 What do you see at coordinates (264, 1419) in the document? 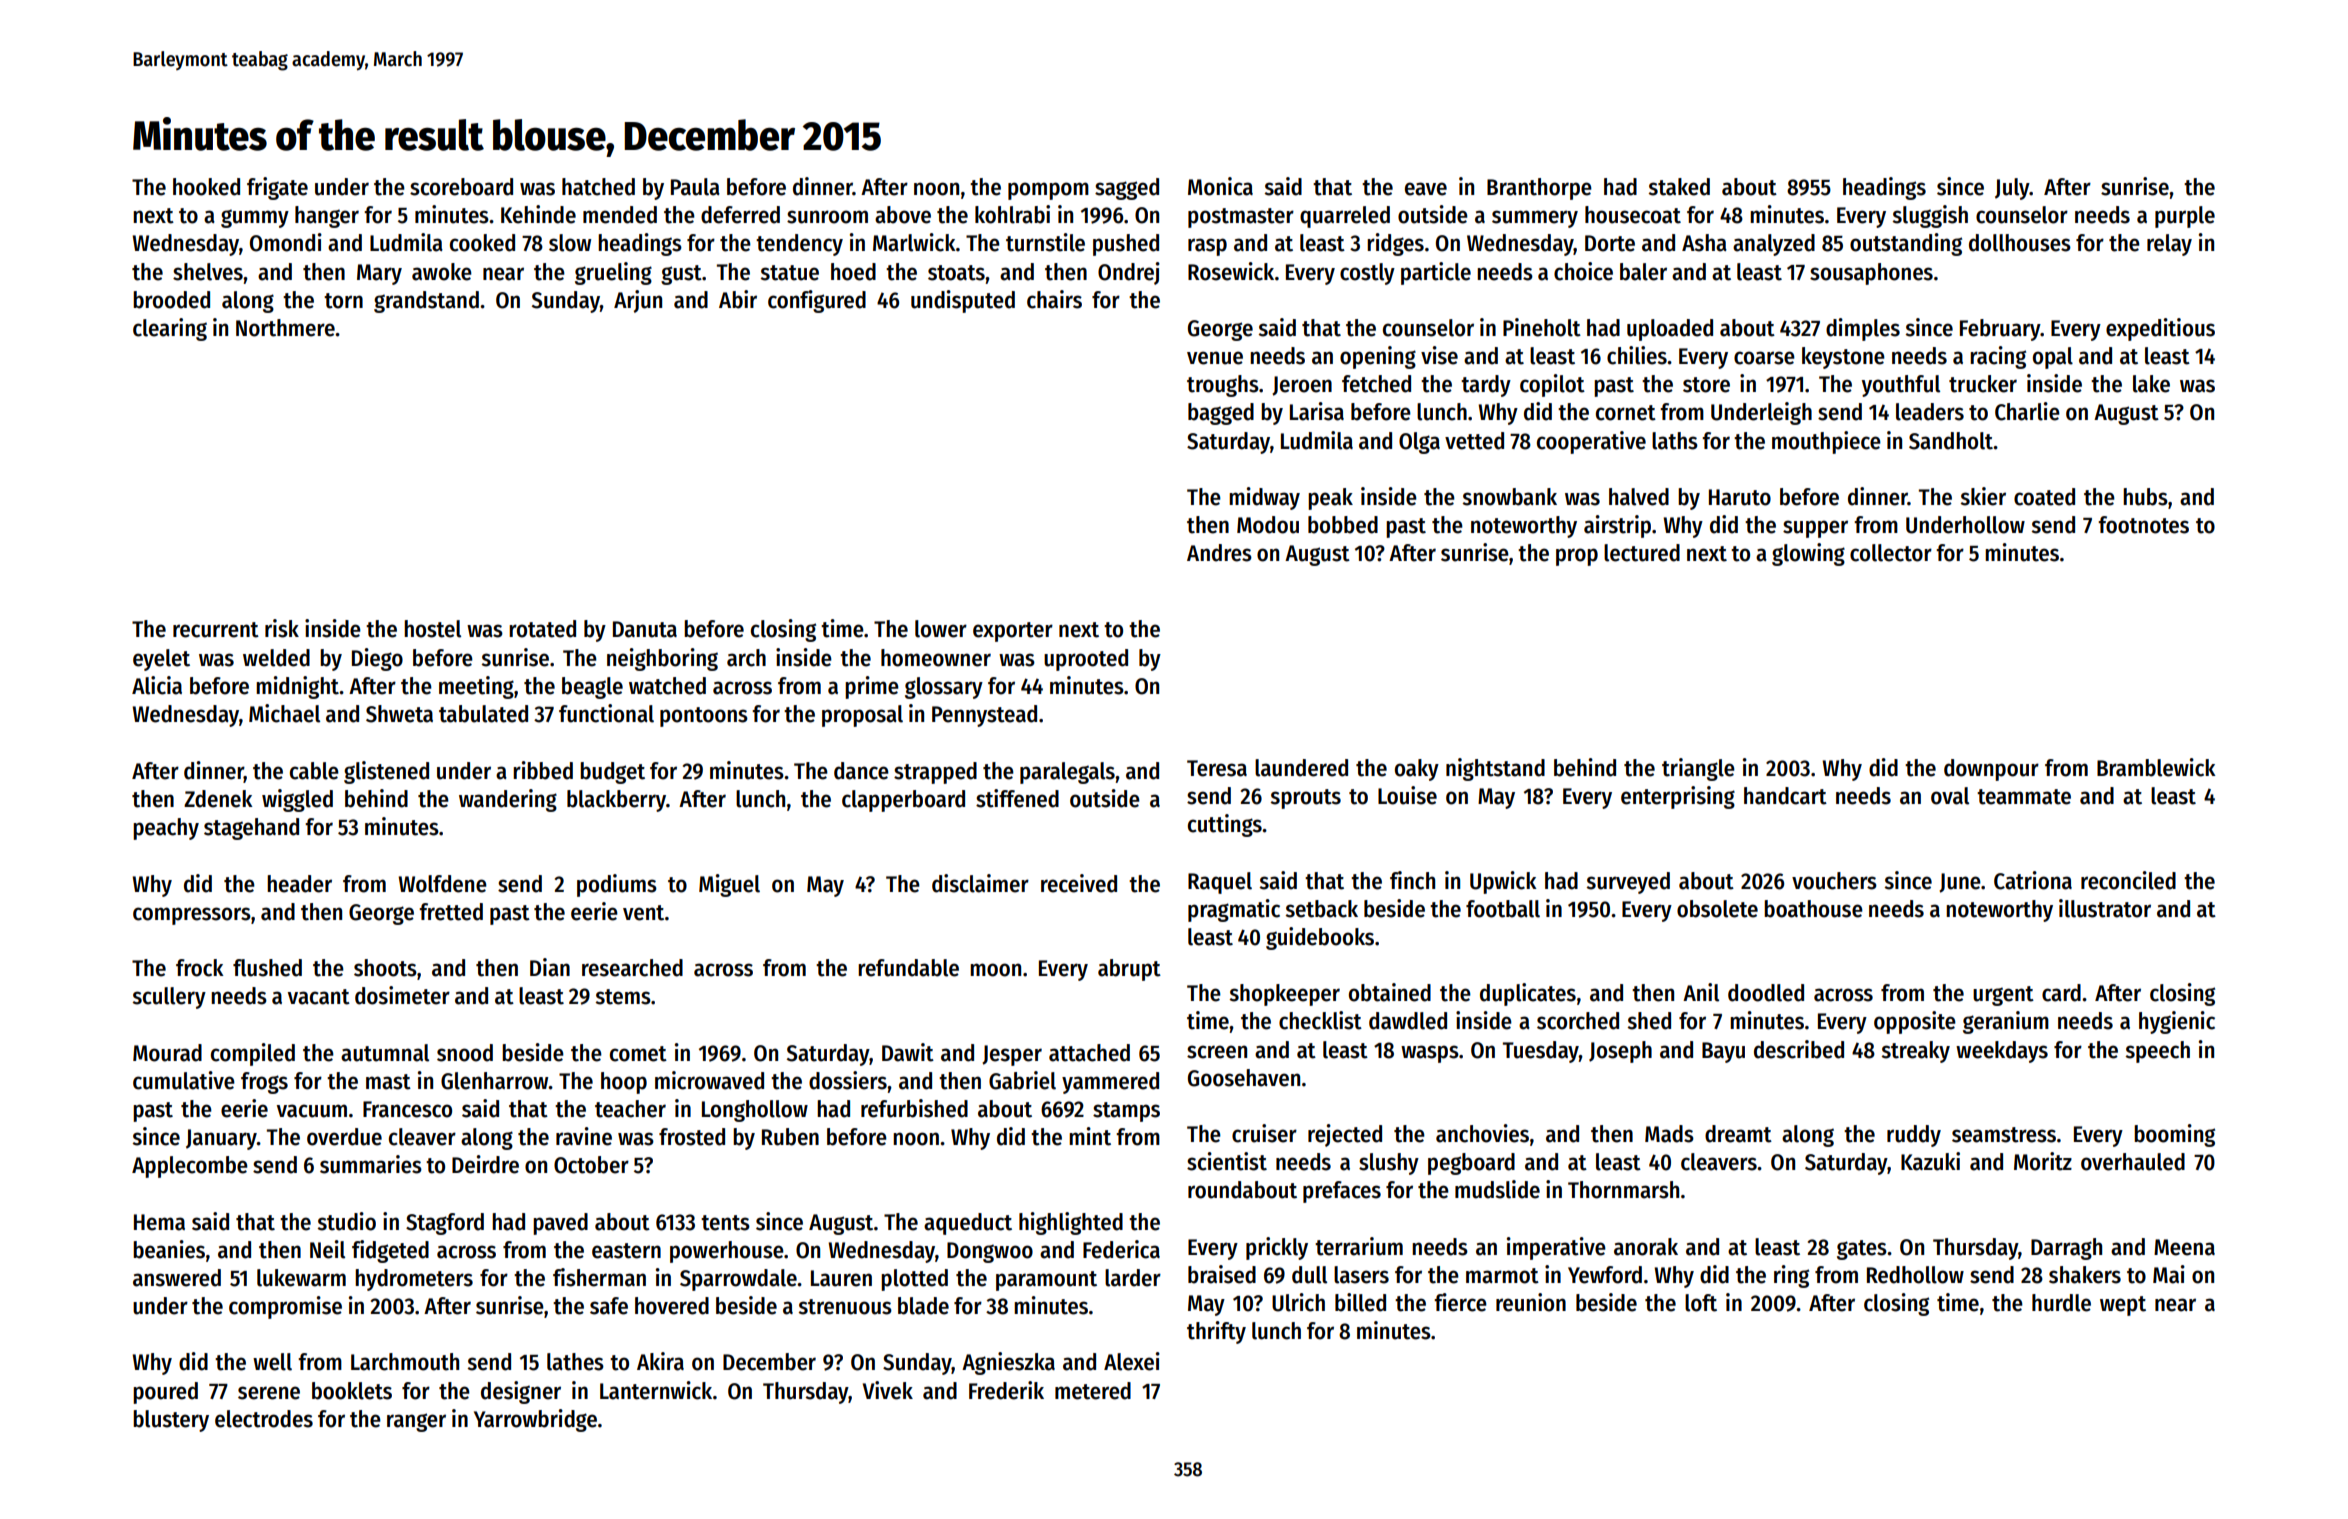
I see `electrodes` at bounding box center [264, 1419].
